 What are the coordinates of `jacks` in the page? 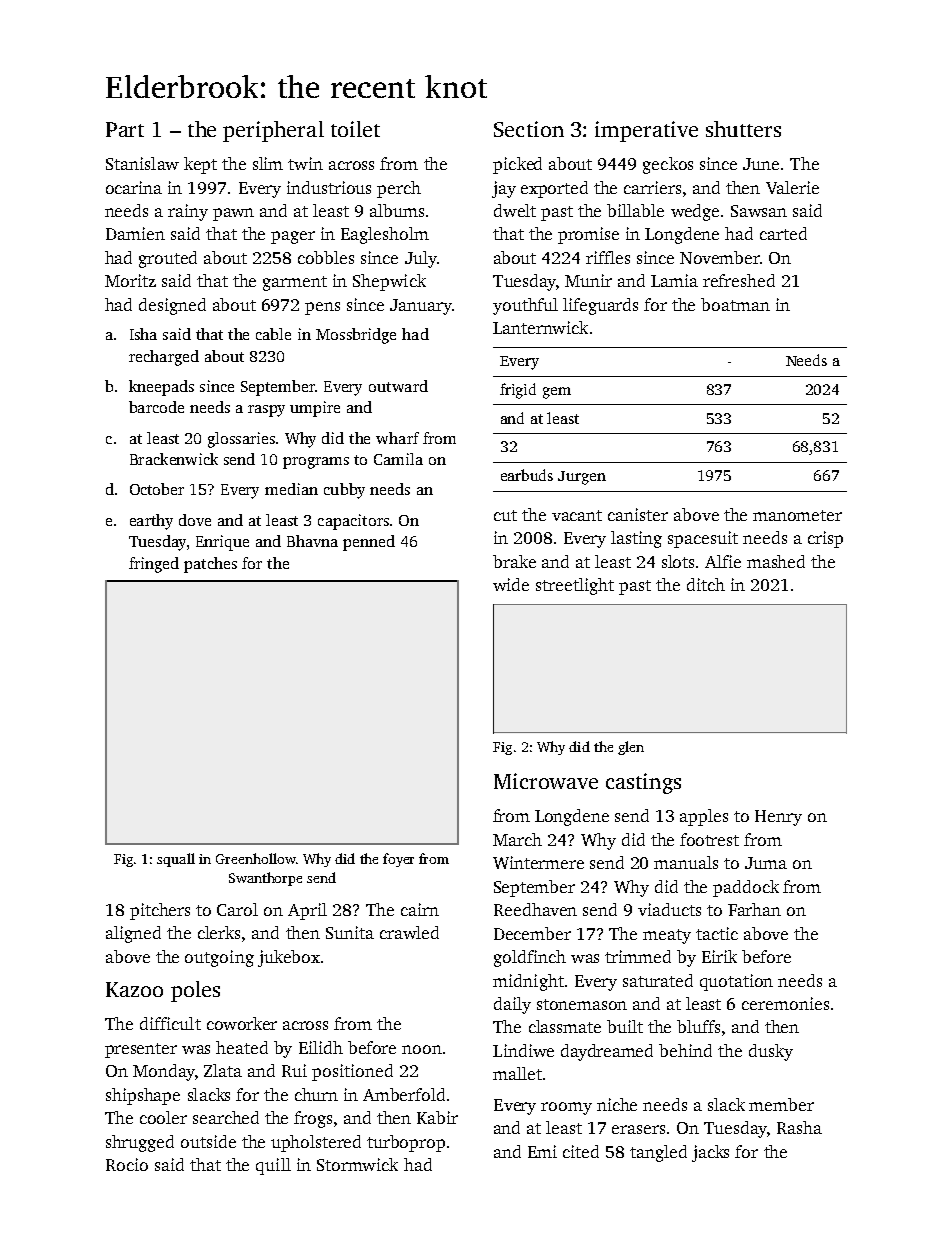 It's located at (710, 1153).
